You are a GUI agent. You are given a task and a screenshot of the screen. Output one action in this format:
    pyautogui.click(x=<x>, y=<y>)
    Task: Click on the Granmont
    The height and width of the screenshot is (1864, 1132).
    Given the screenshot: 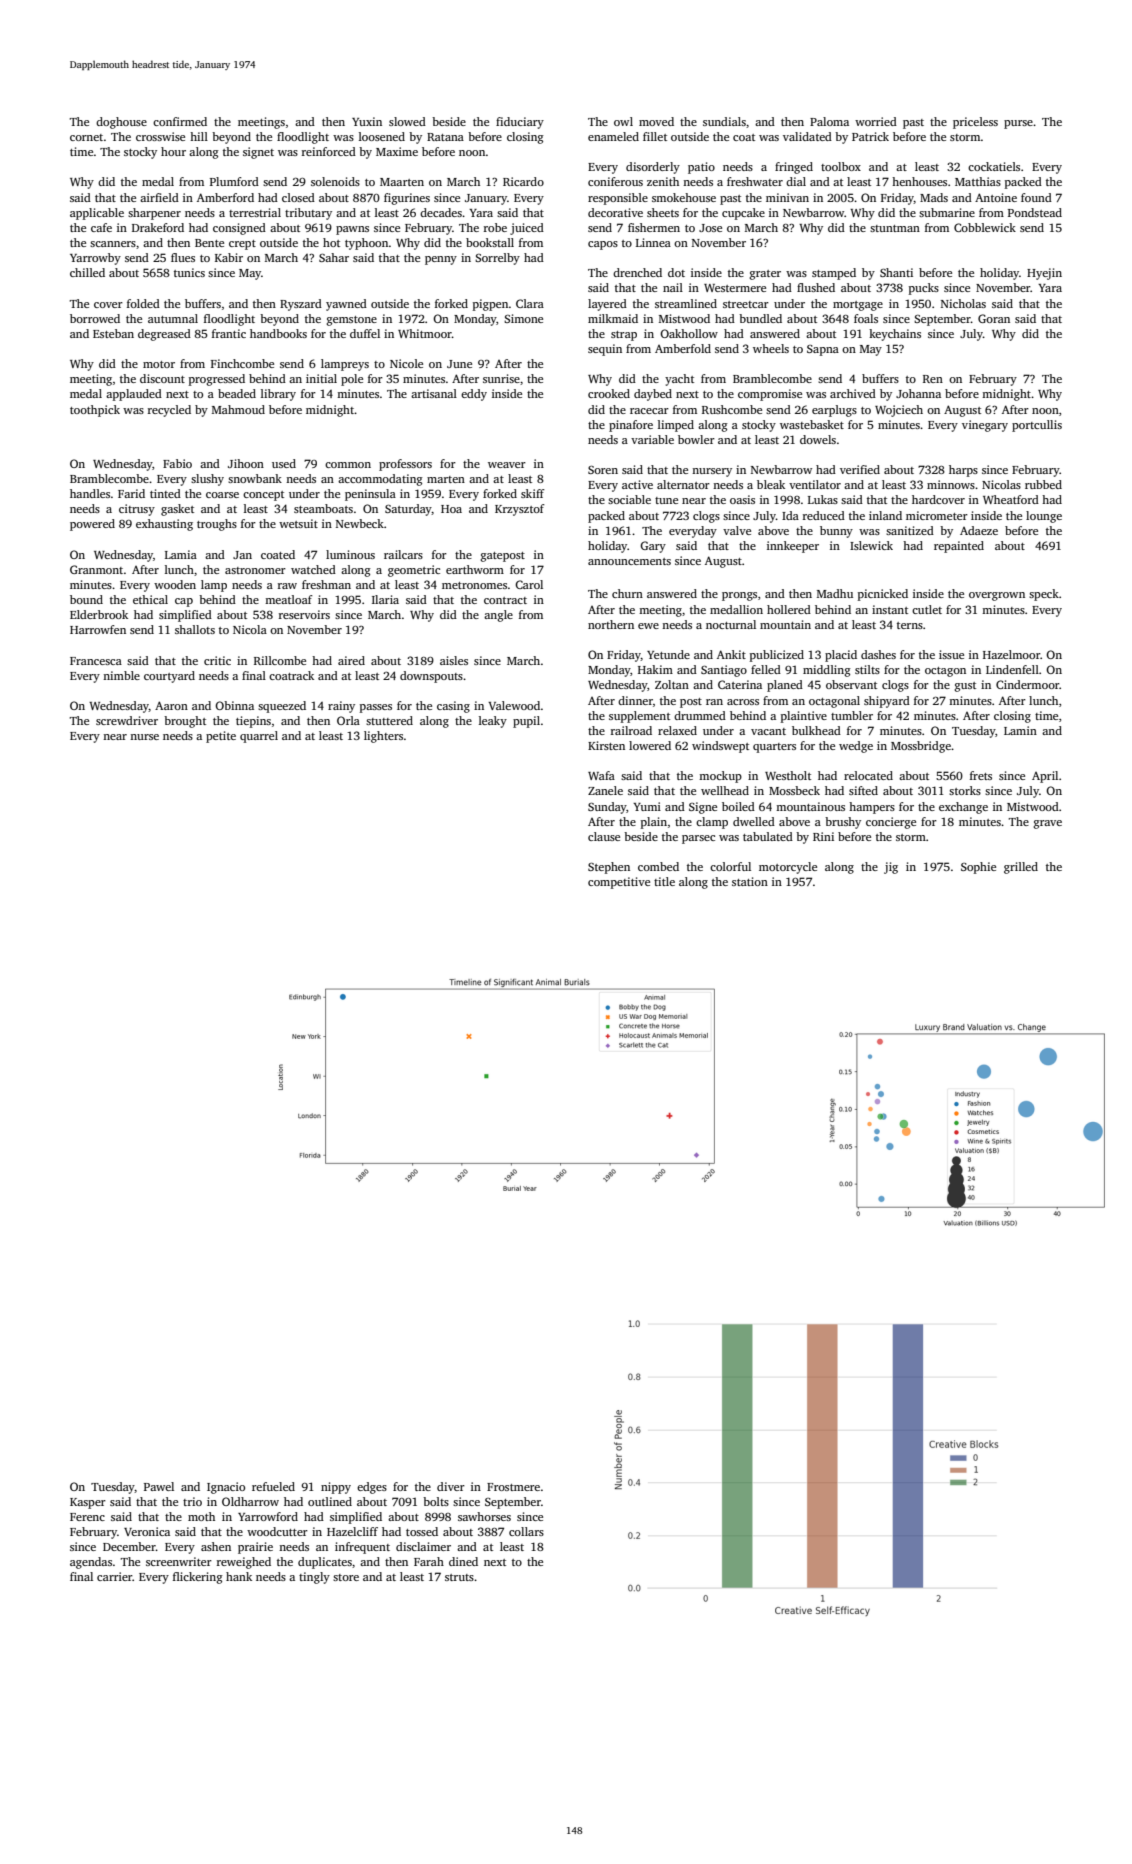 What is the action you would take?
    pyautogui.click(x=96, y=569)
